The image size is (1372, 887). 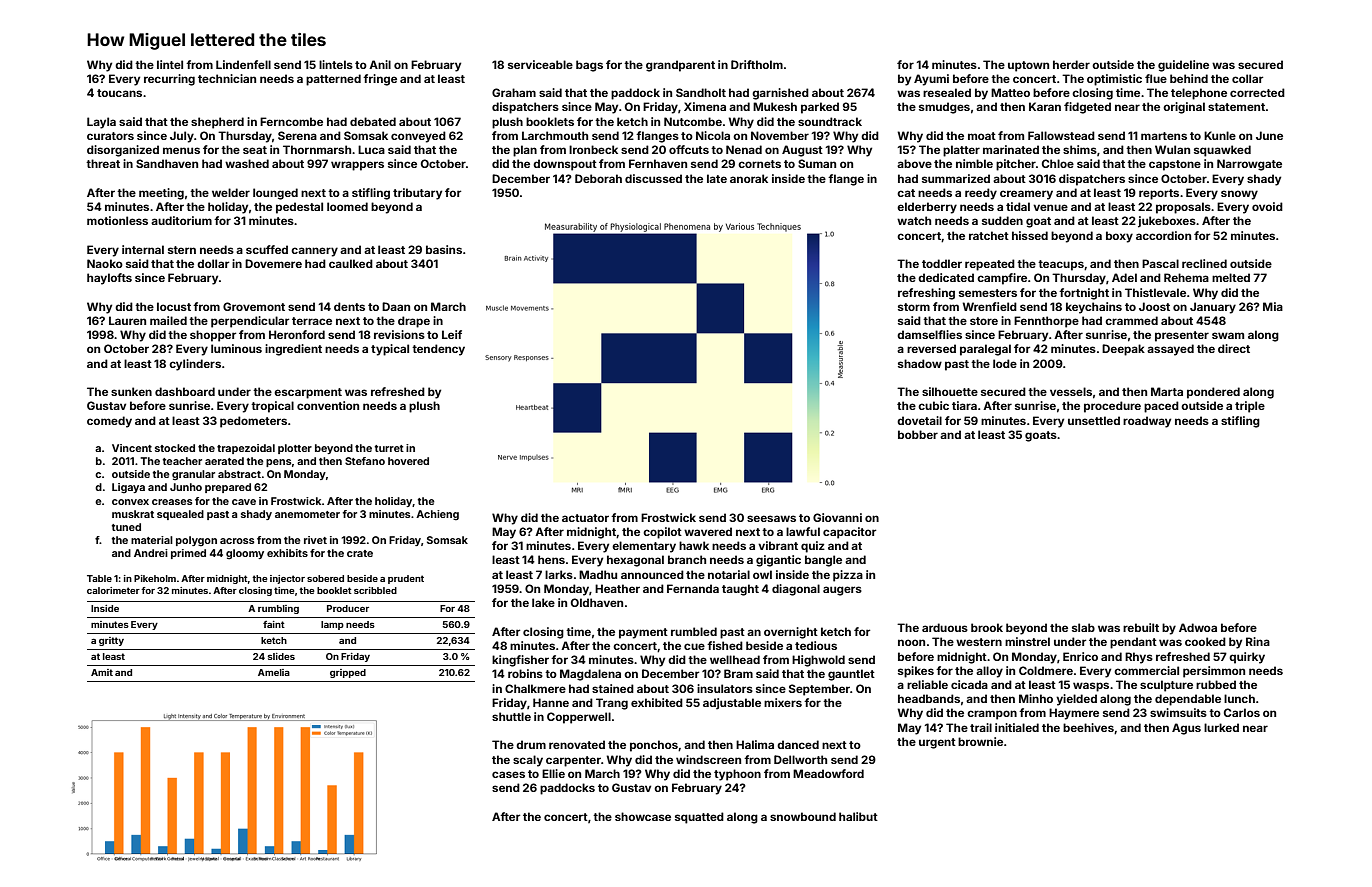 What do you see at coordinates (195, 365) in the page?
I see `cylinders` at bounding box center [195, 365].
